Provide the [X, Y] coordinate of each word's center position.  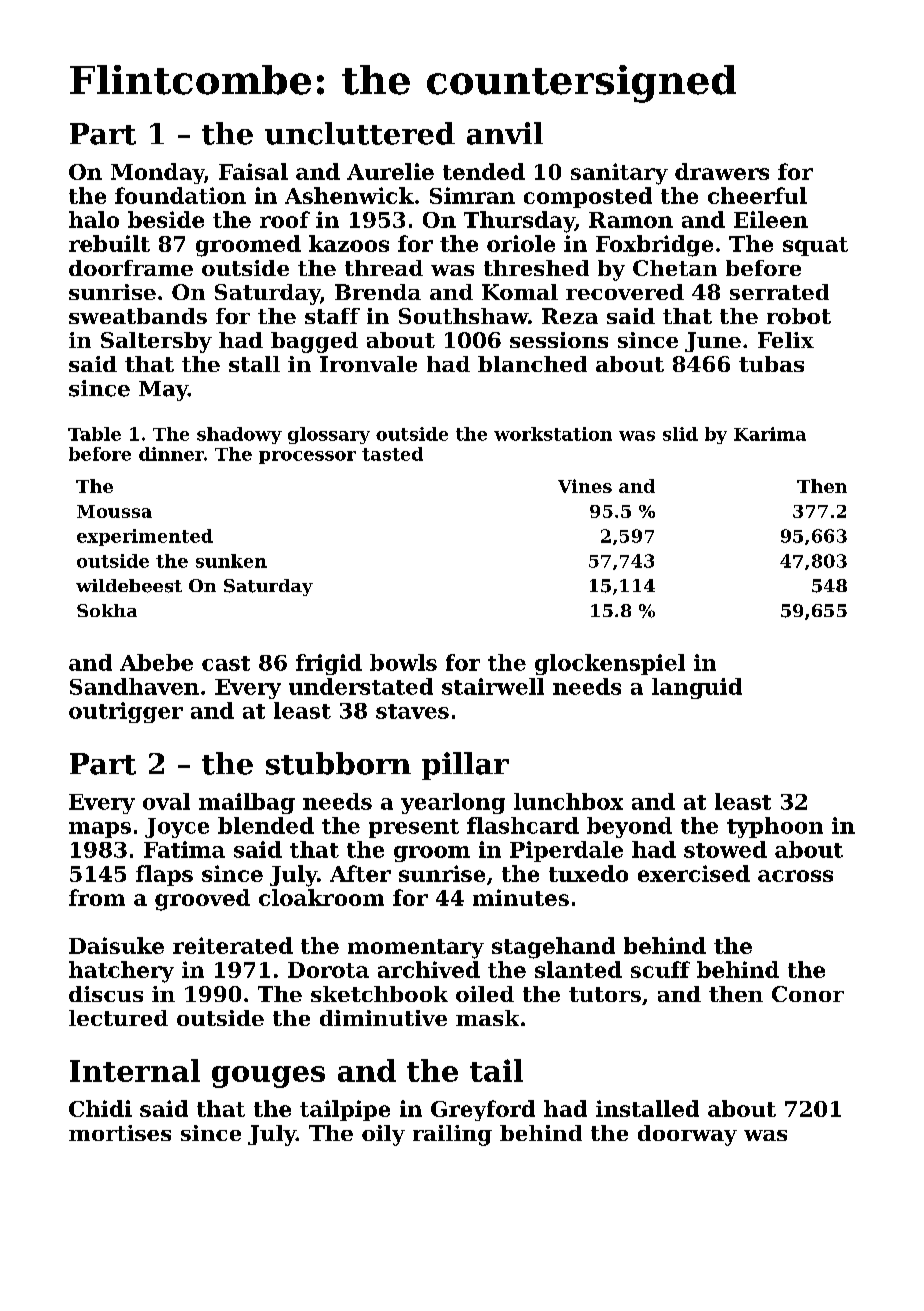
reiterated [233, 945]
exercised [694, 873]
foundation [180, 195]
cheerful [757, 195]
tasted [392, 454]
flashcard [523, 825]
